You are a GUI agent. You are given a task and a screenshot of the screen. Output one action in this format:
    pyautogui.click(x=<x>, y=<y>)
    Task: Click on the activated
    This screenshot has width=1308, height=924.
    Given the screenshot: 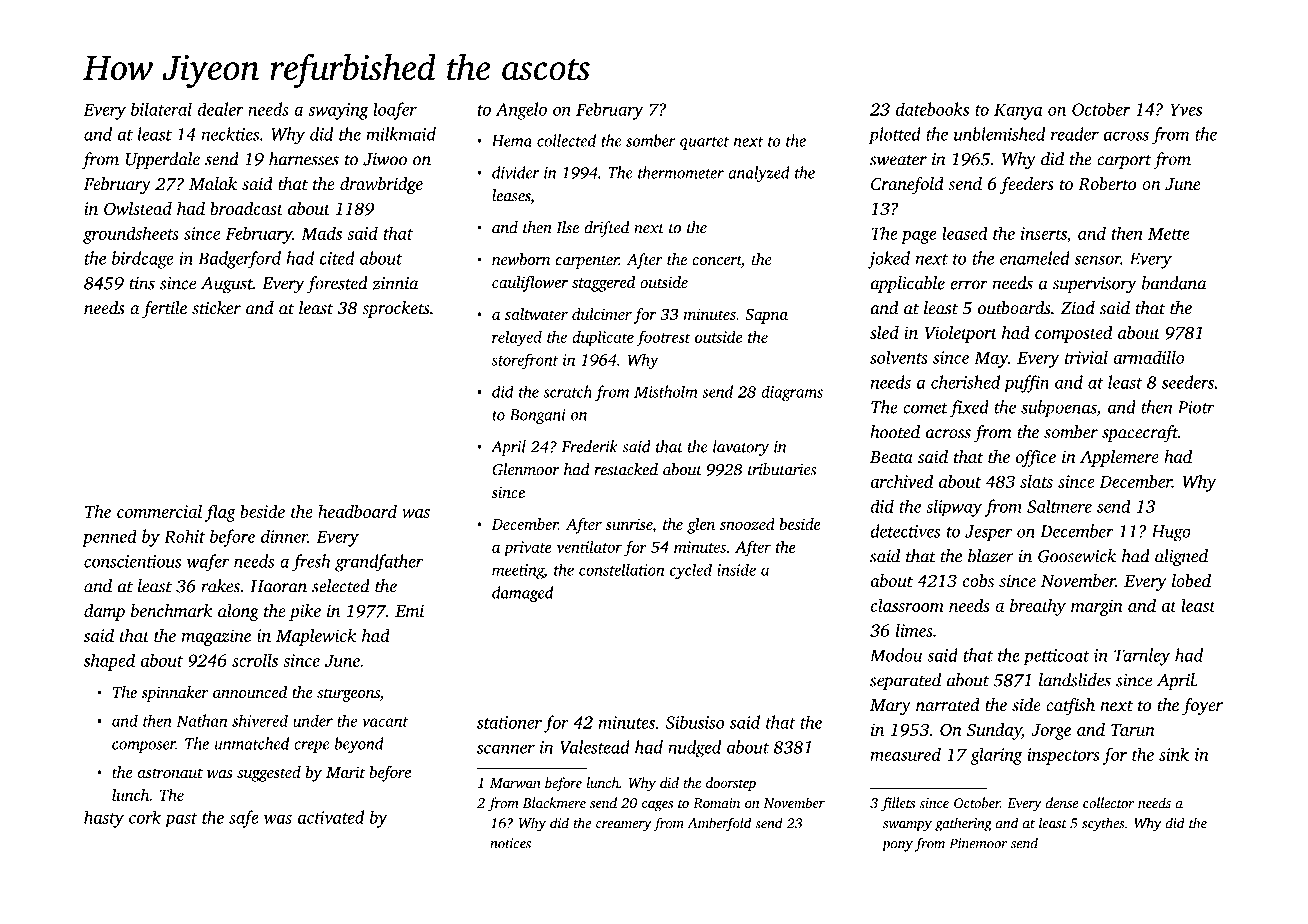 What is the action you would take?
    pyautogui.click(x=331, y=817)
